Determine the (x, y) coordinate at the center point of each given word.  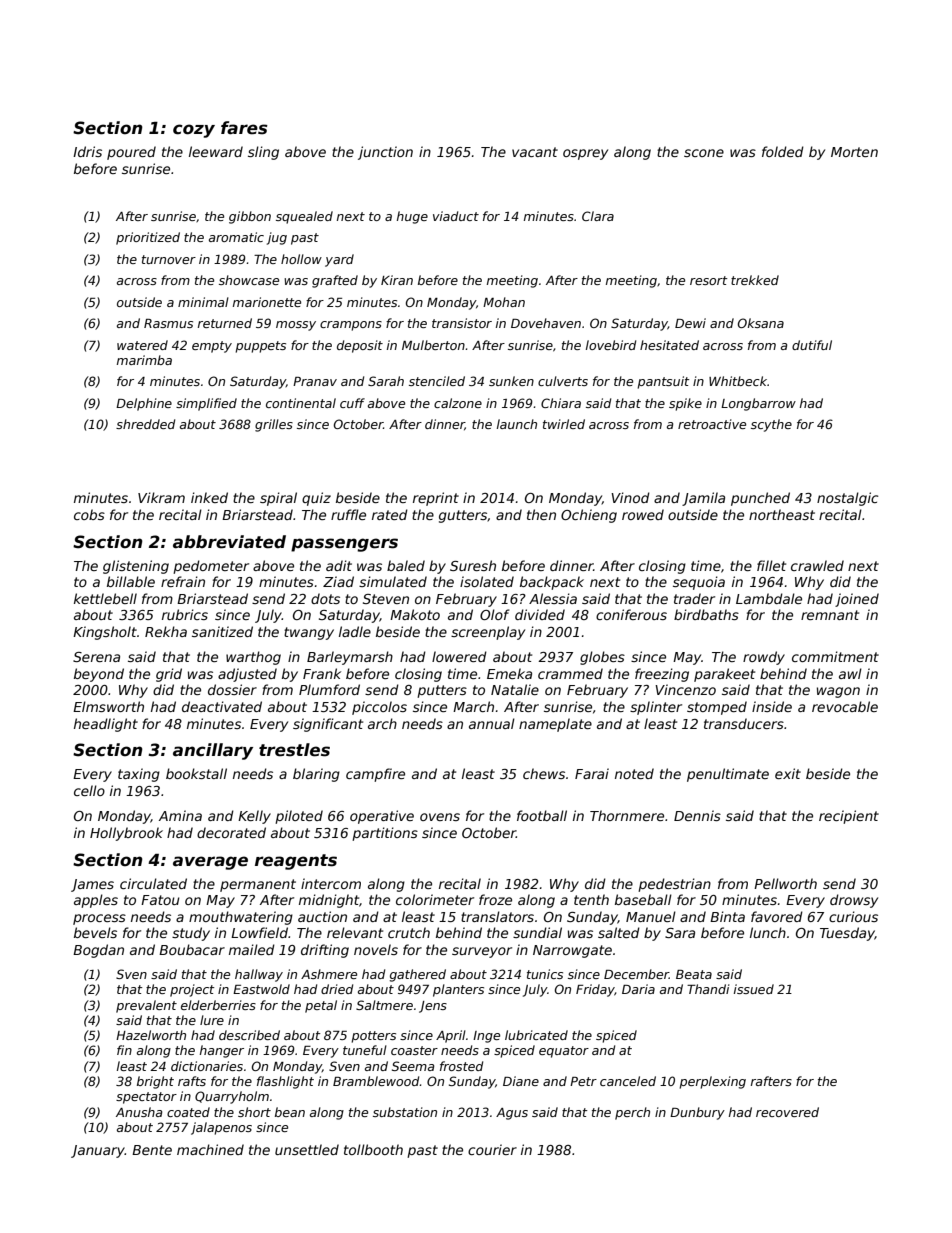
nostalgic (847, 499)
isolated (487, 581)
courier (492, 1149)
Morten (854, 152)
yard (339, 260)
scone (704, 153)
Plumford (329, 689)
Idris (87, 151)
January (98, 1151)
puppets (260, 347)
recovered (787, 1112)
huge (412, 217)
